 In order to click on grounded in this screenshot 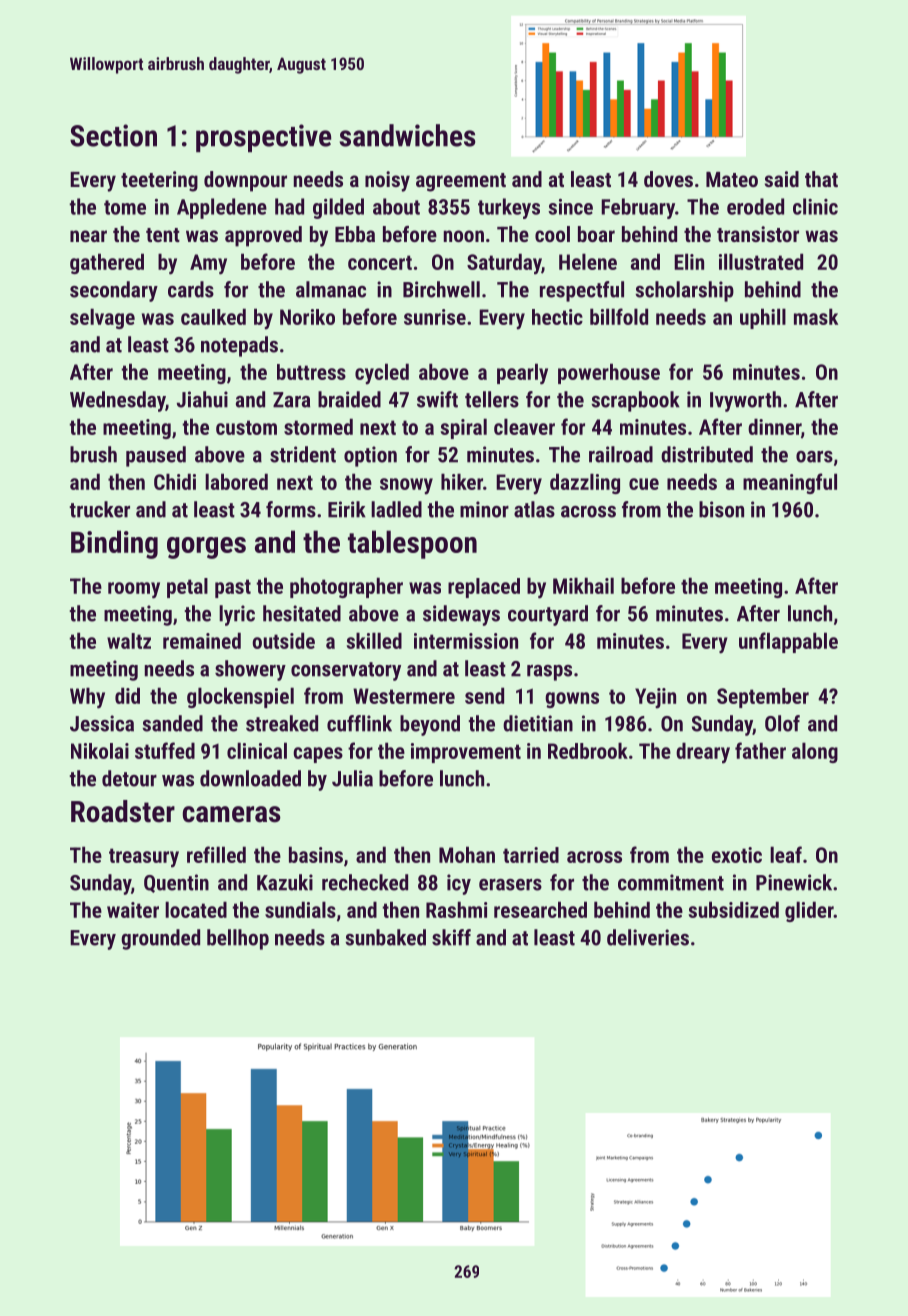, I will do `click(160, 939)`.
